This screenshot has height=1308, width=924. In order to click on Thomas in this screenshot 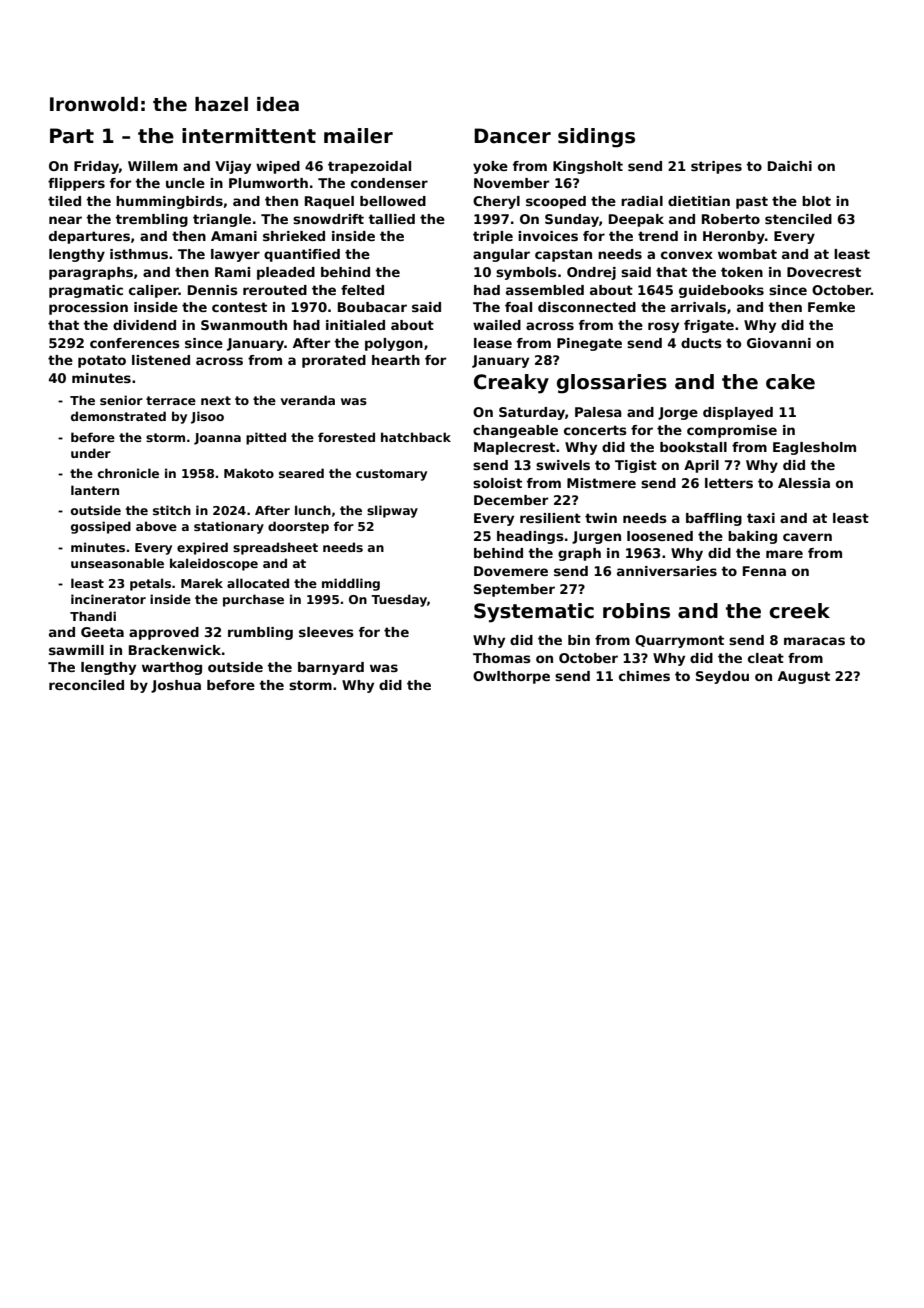, I will do `click(502, 658)`.
